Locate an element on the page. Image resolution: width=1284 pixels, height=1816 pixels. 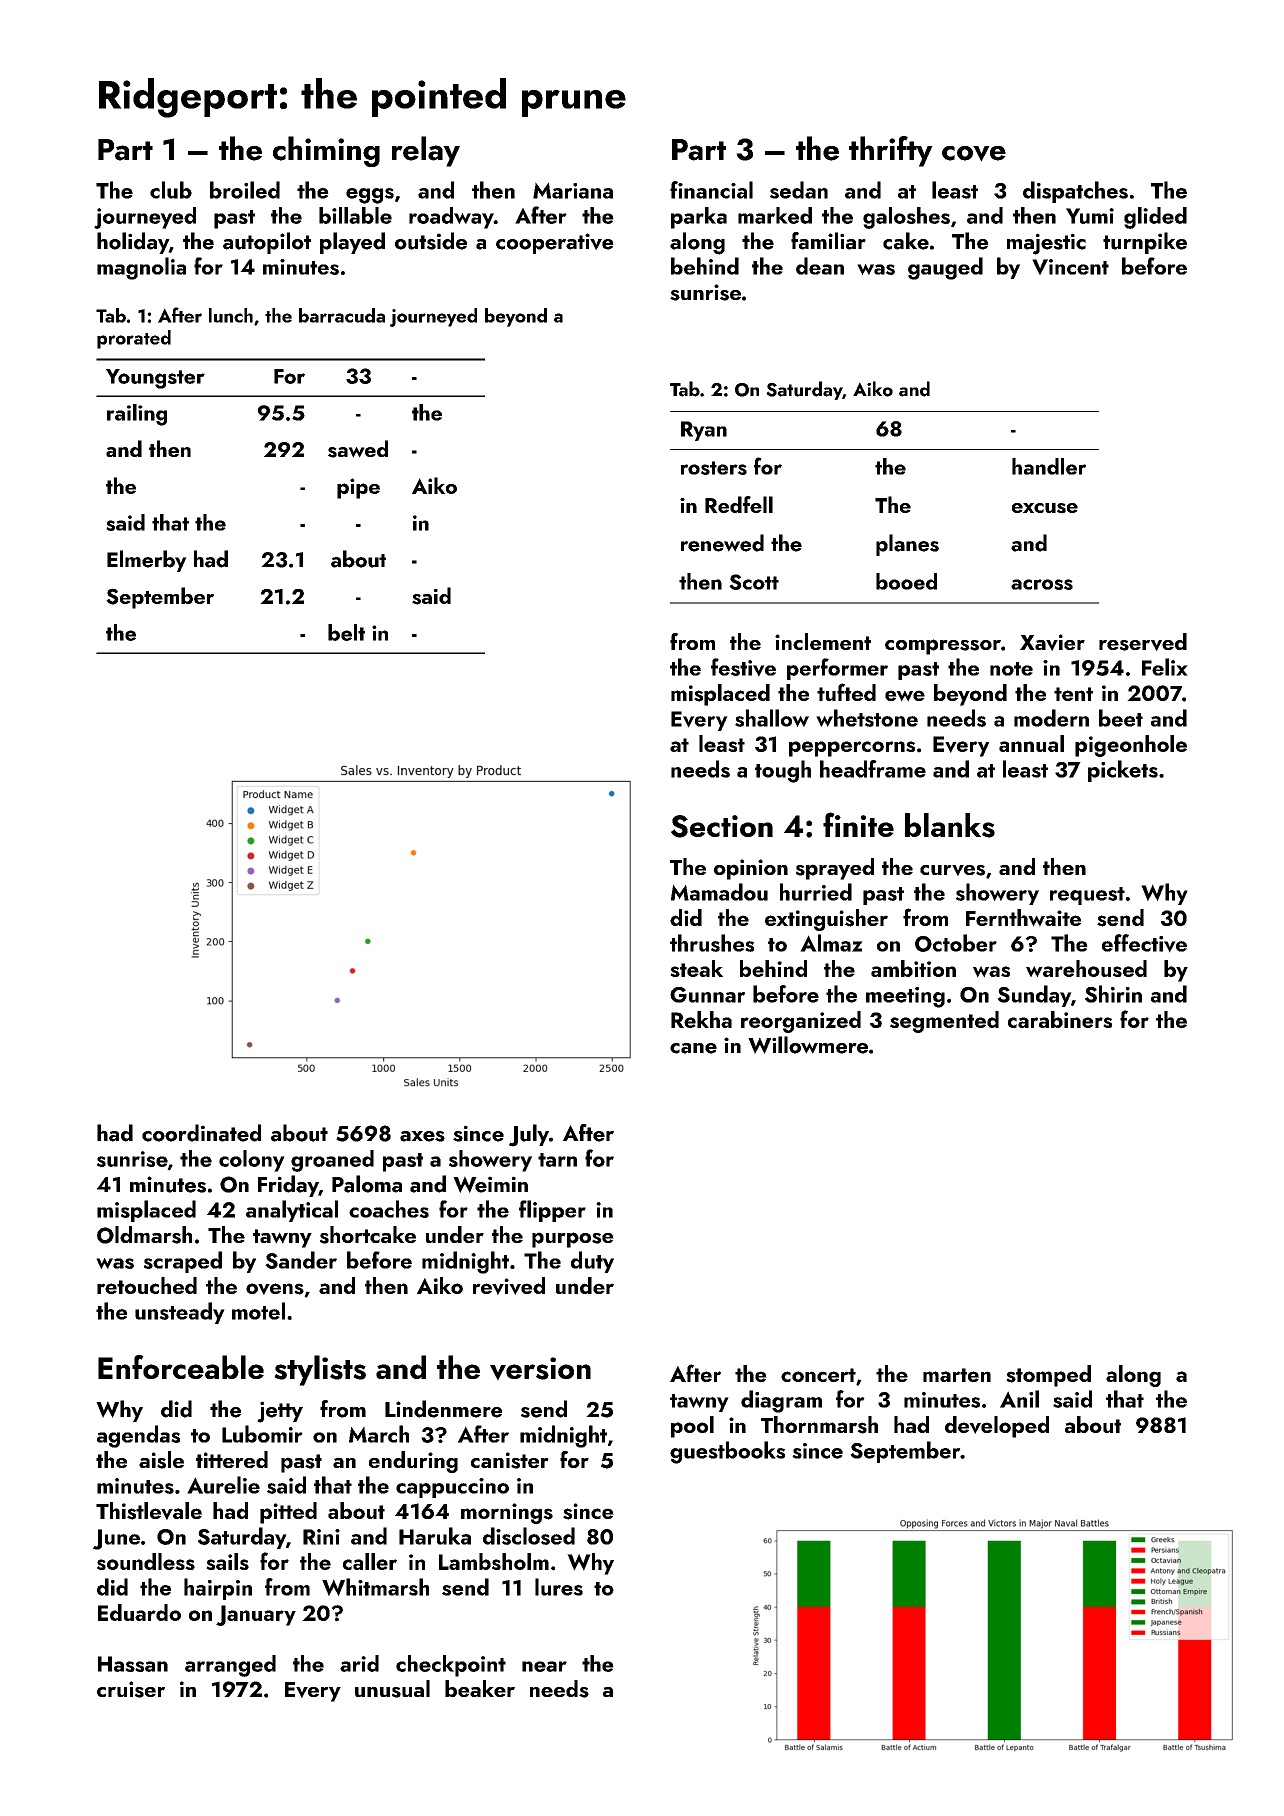
marten is located at coordinates (957, 1375).
